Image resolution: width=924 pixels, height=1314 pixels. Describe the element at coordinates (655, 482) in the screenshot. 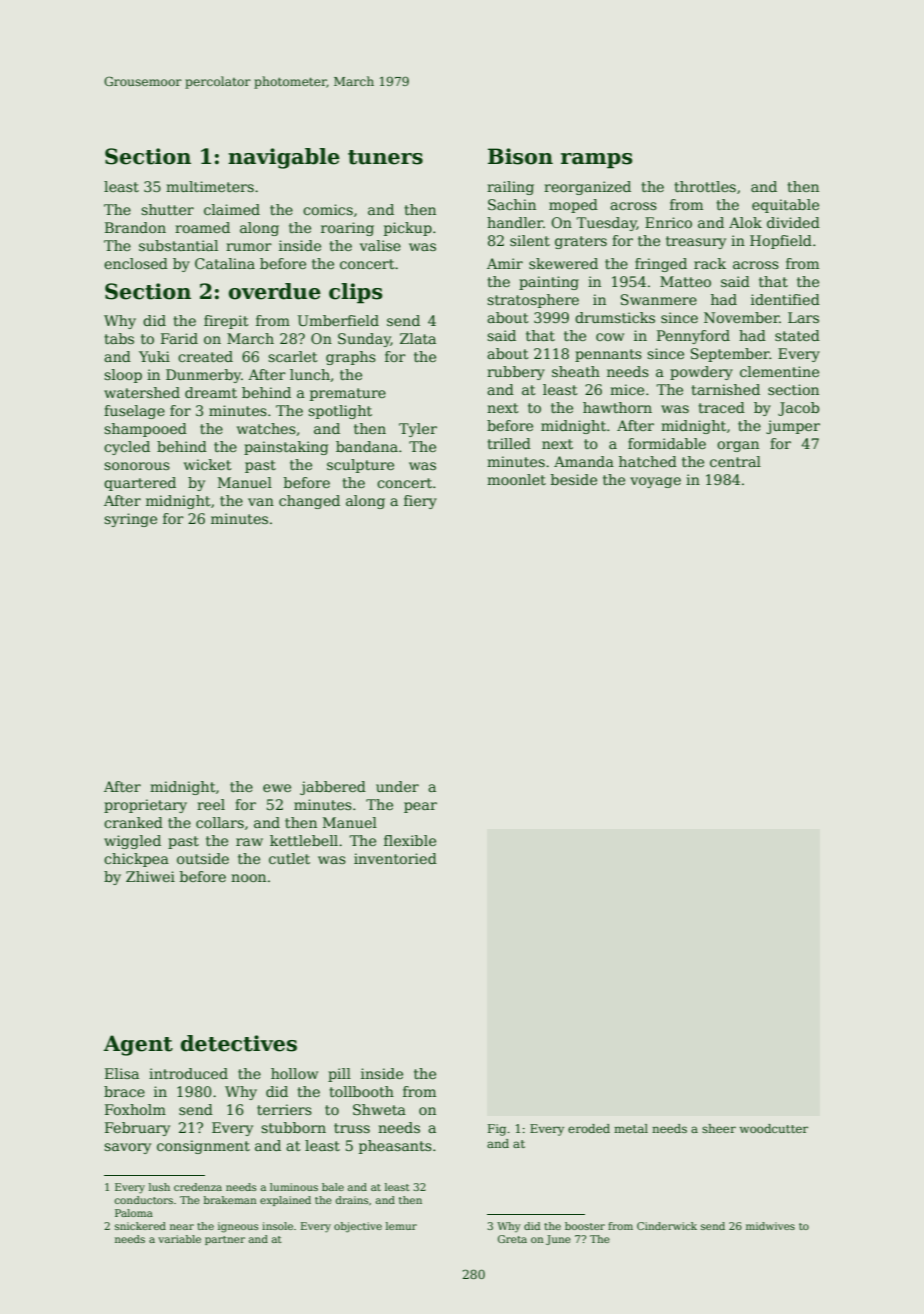

I see `voyage` at that location.
